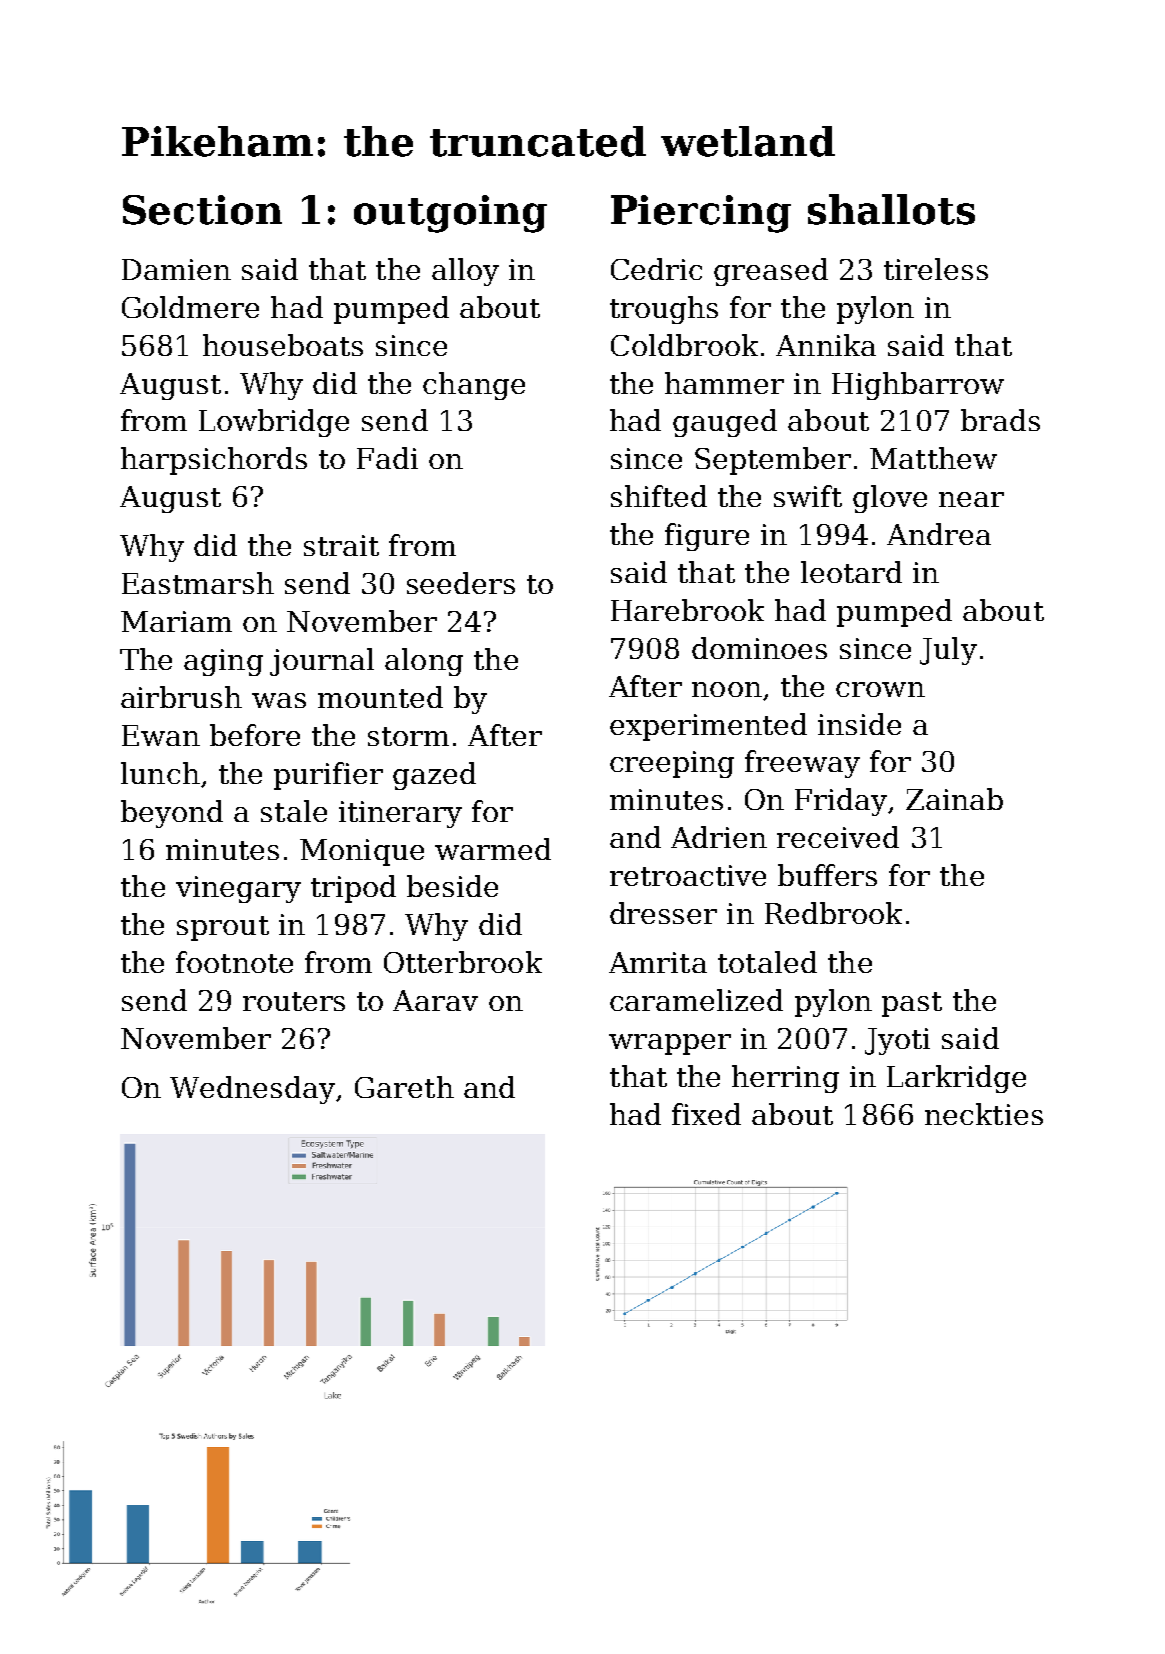 The image size is (1165, 1654). What do you see at coordinates (238, 889) in the document?
I see `vinegary` at bounding box center [238, 889].
